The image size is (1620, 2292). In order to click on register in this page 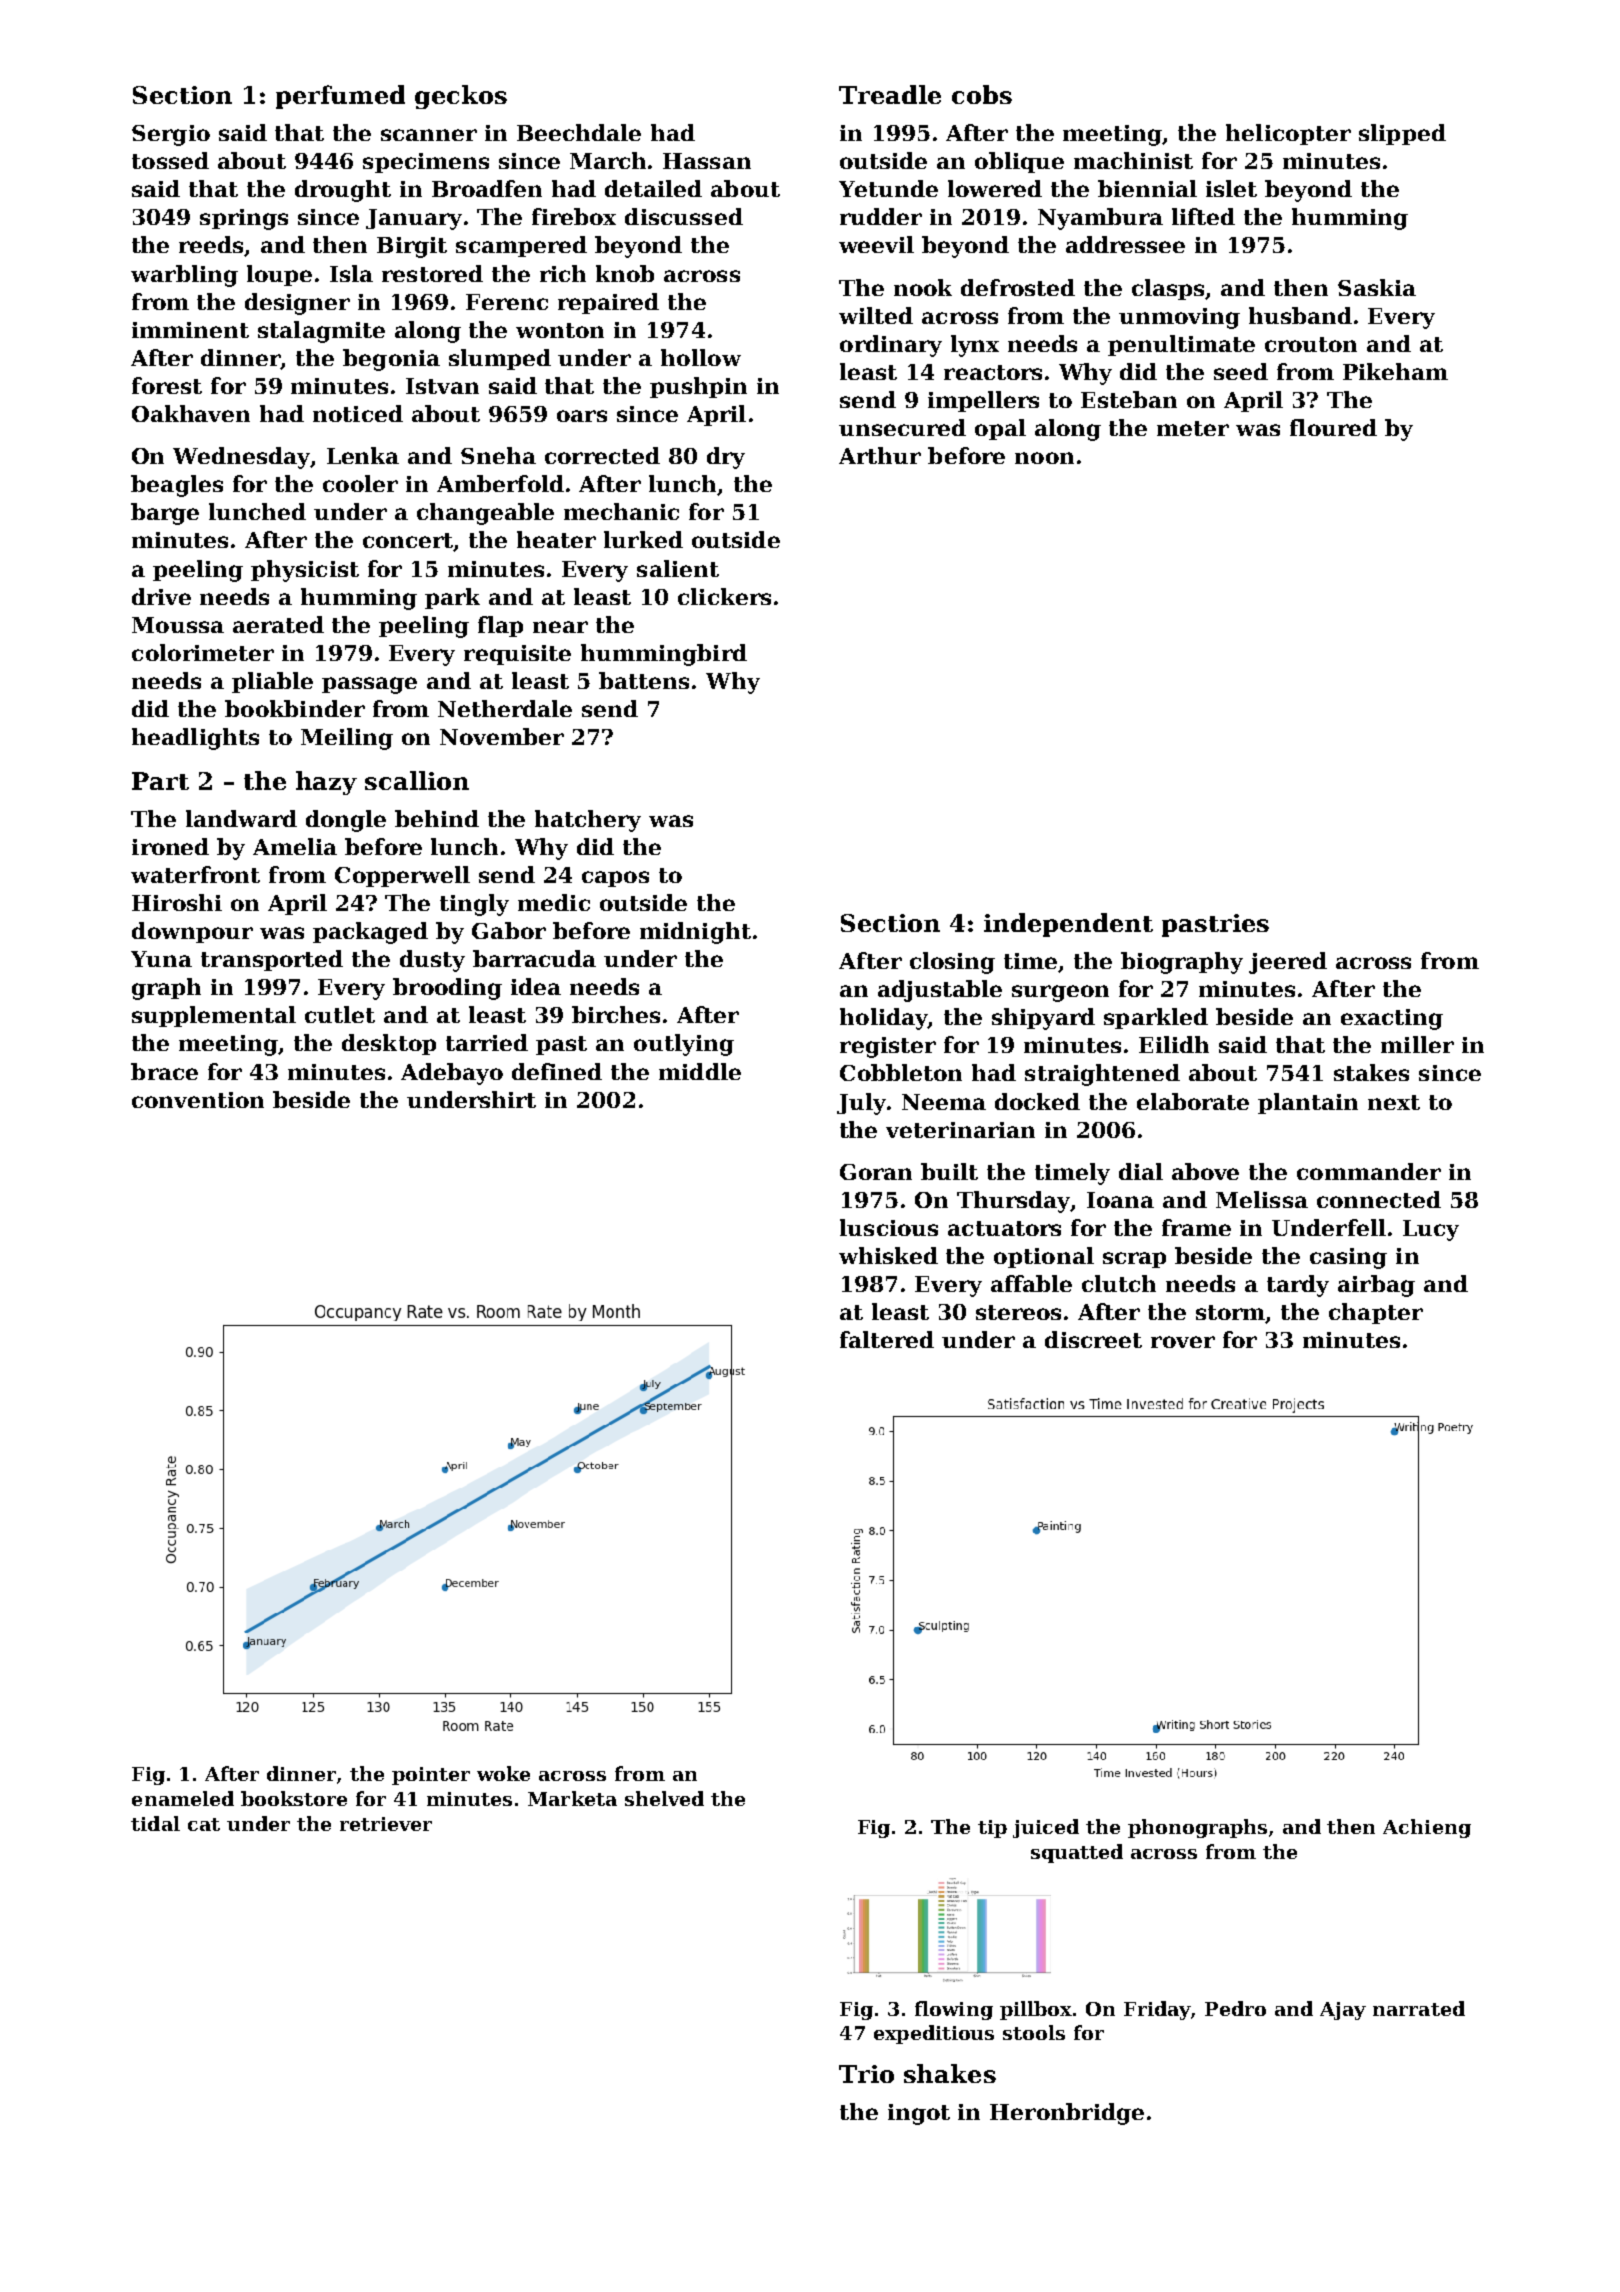, I will do `click(888, 1047)`.
